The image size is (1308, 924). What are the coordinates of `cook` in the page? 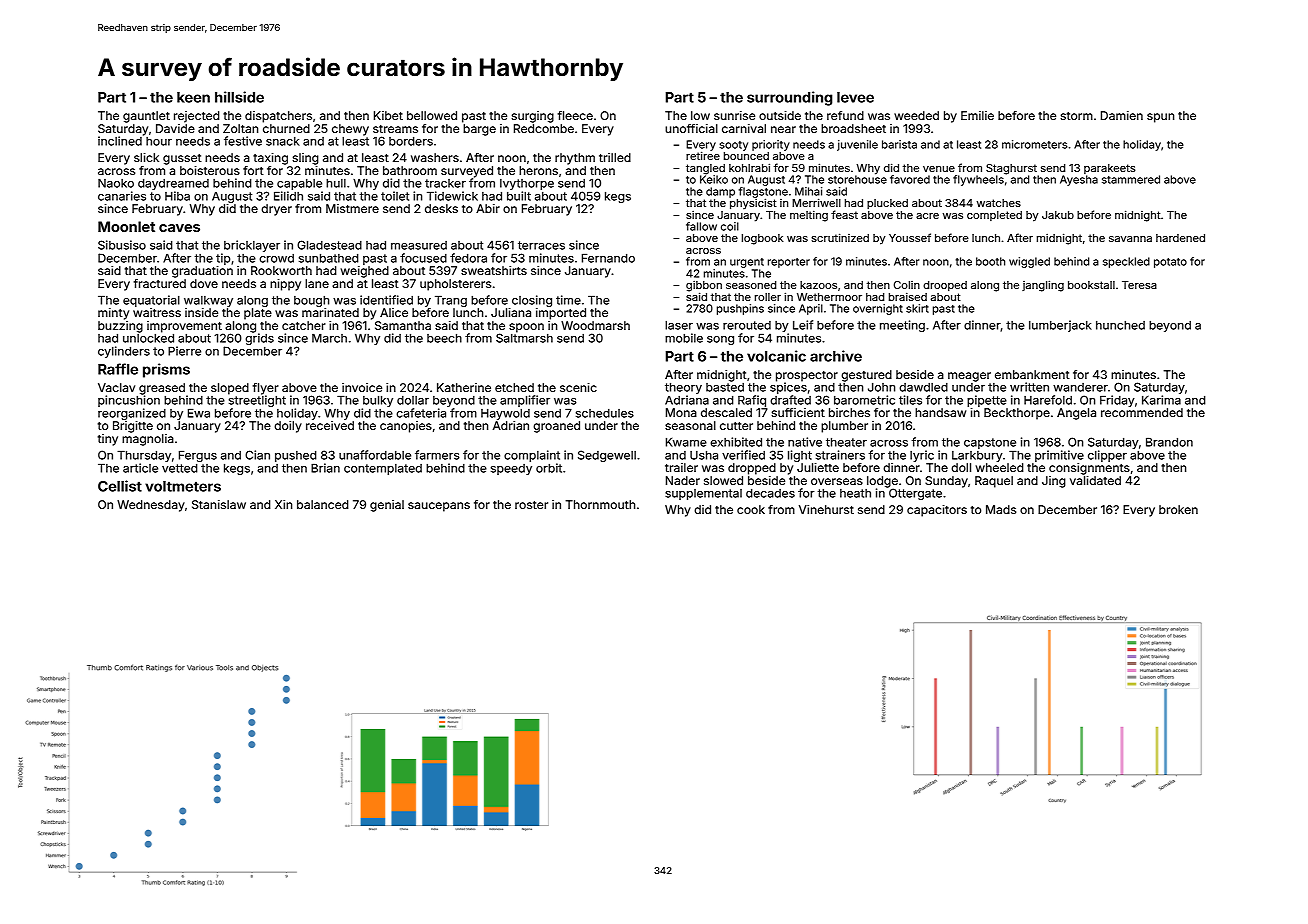 It's located at (751, 509).
